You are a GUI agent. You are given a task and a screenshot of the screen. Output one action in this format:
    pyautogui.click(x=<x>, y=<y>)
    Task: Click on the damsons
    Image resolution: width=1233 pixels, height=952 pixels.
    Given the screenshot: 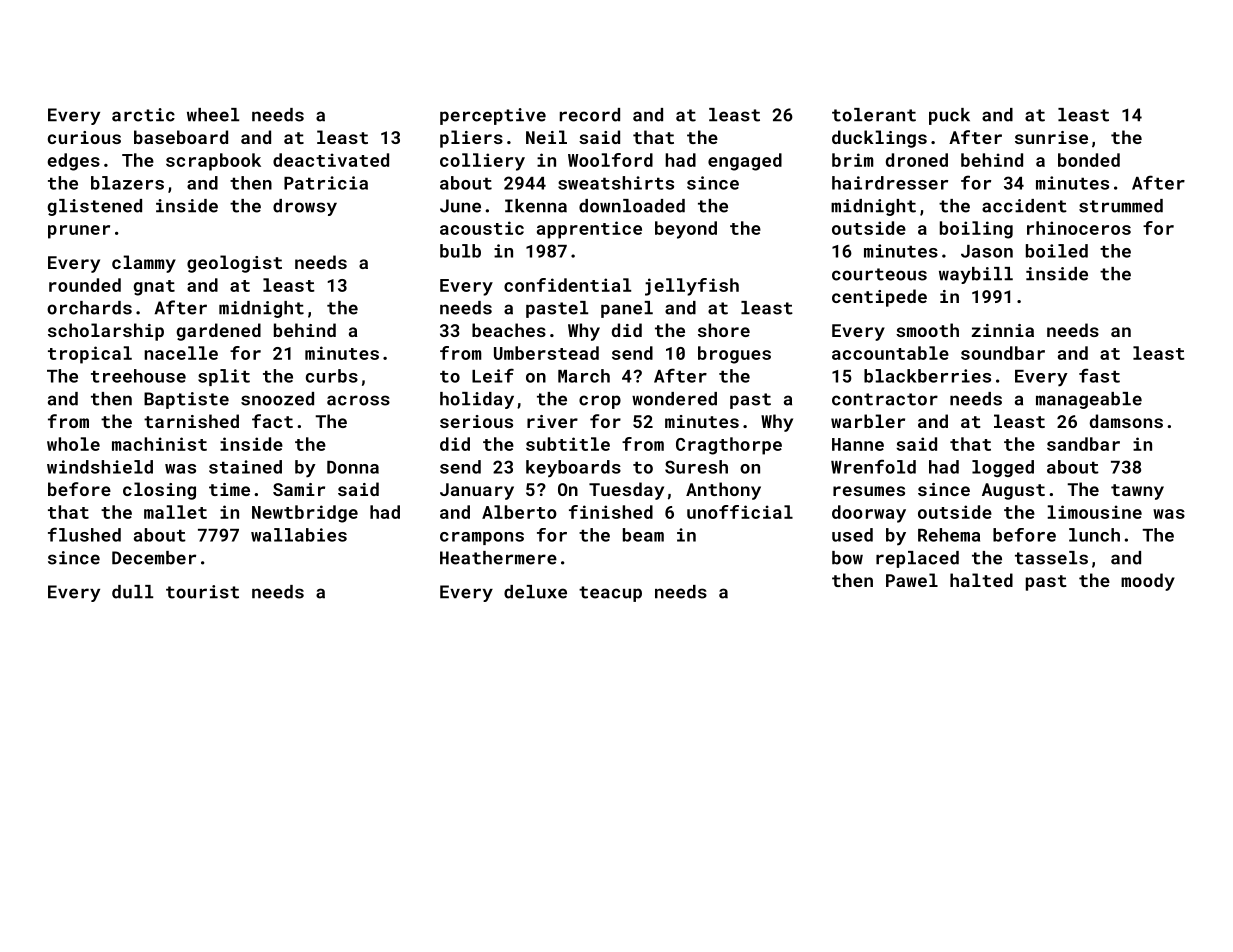 What is the action you would take?
    pyautogui.click(x=1126, y=421)
